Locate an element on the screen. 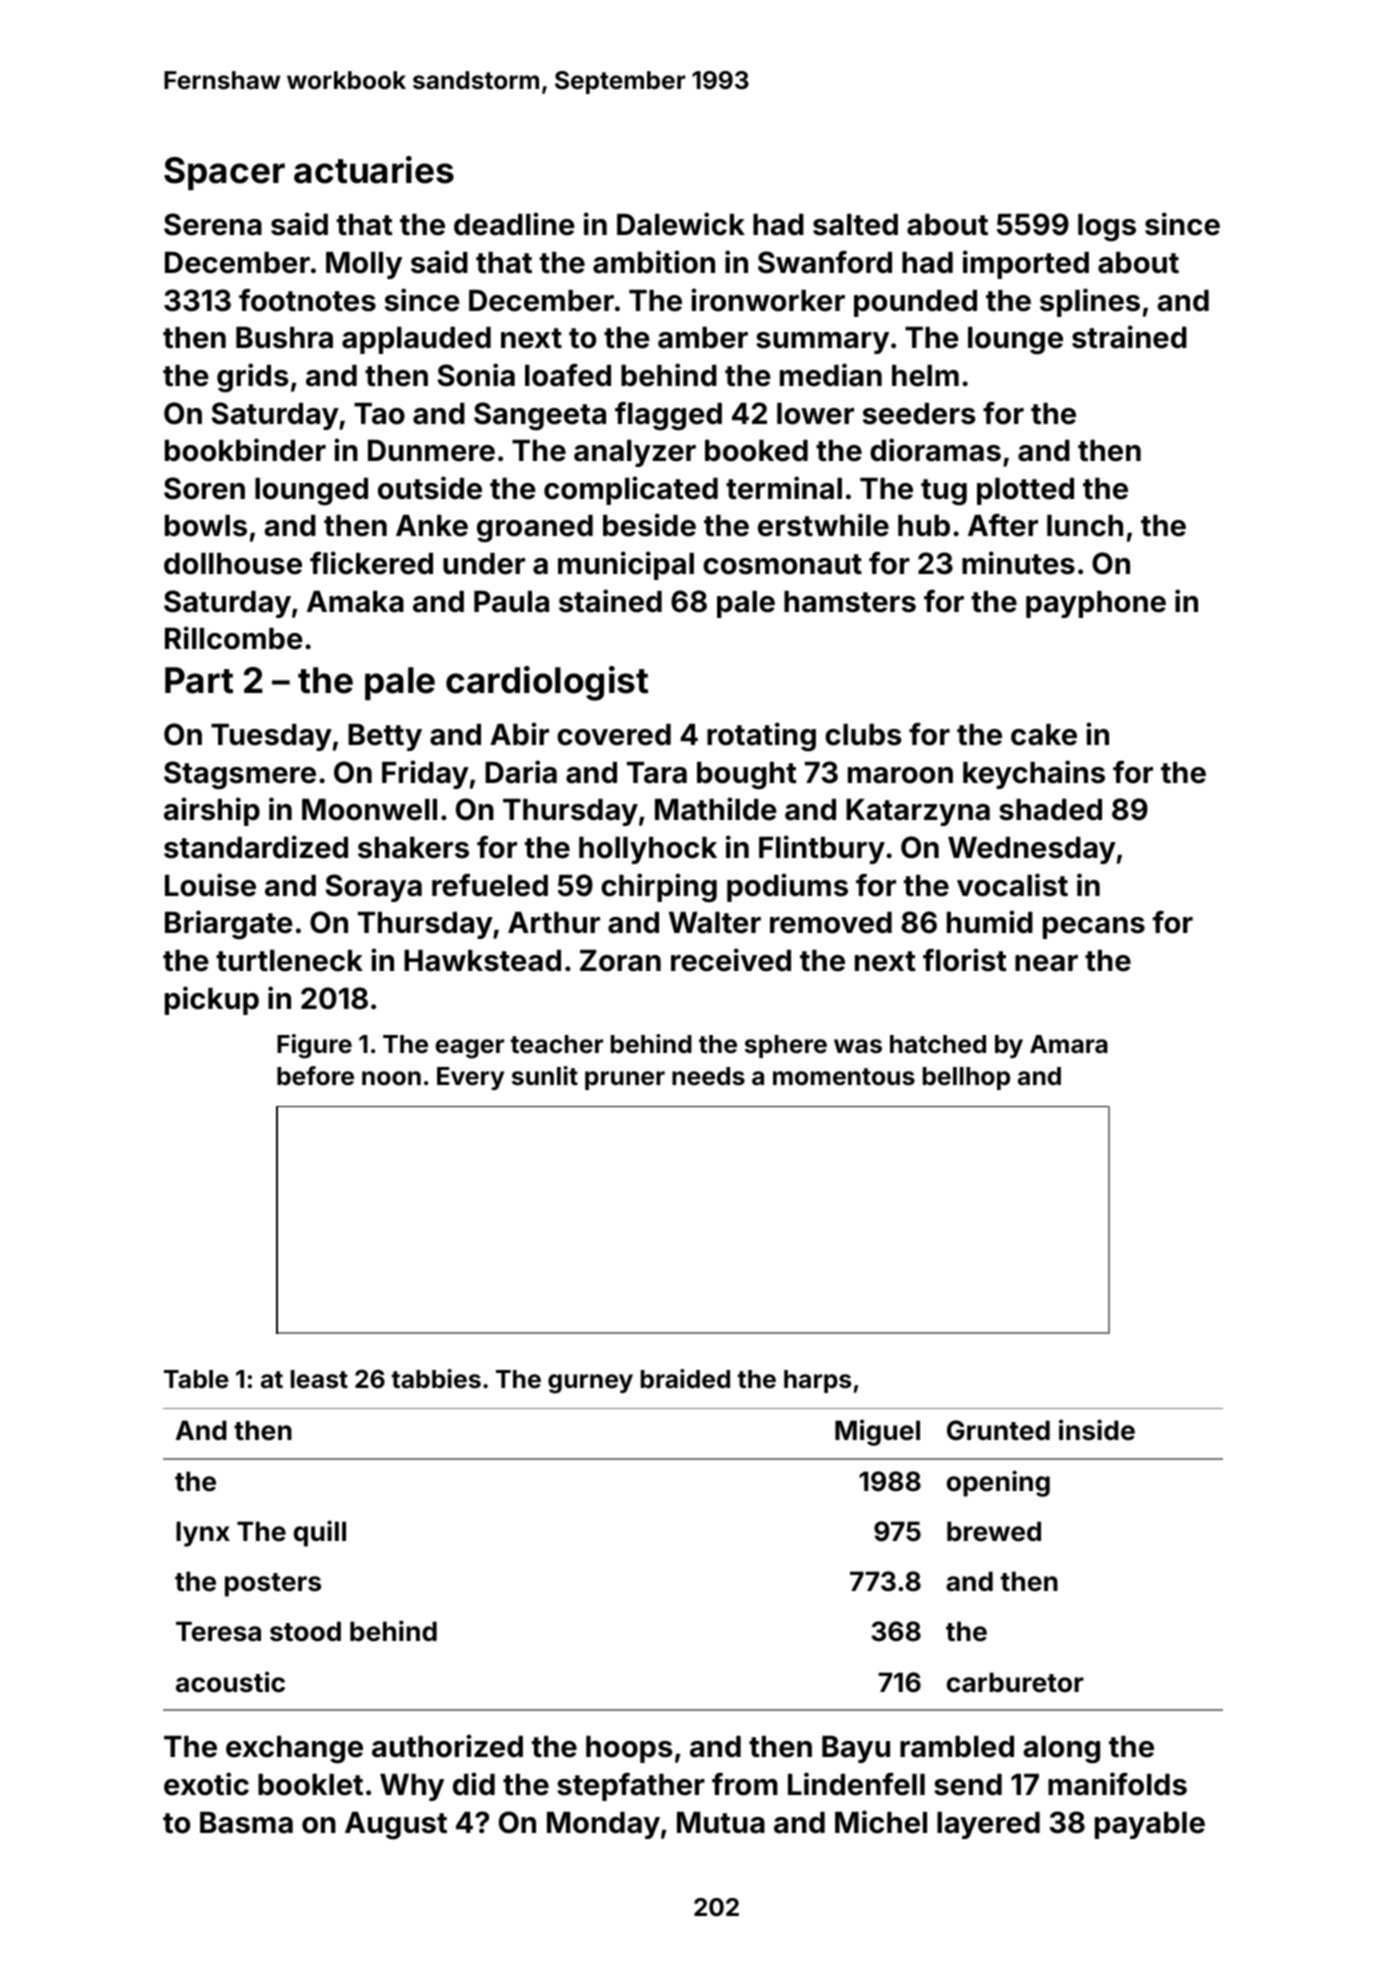 This screenshot has height=1969, width=1386. flagged is located at coordinates (668, 416).
